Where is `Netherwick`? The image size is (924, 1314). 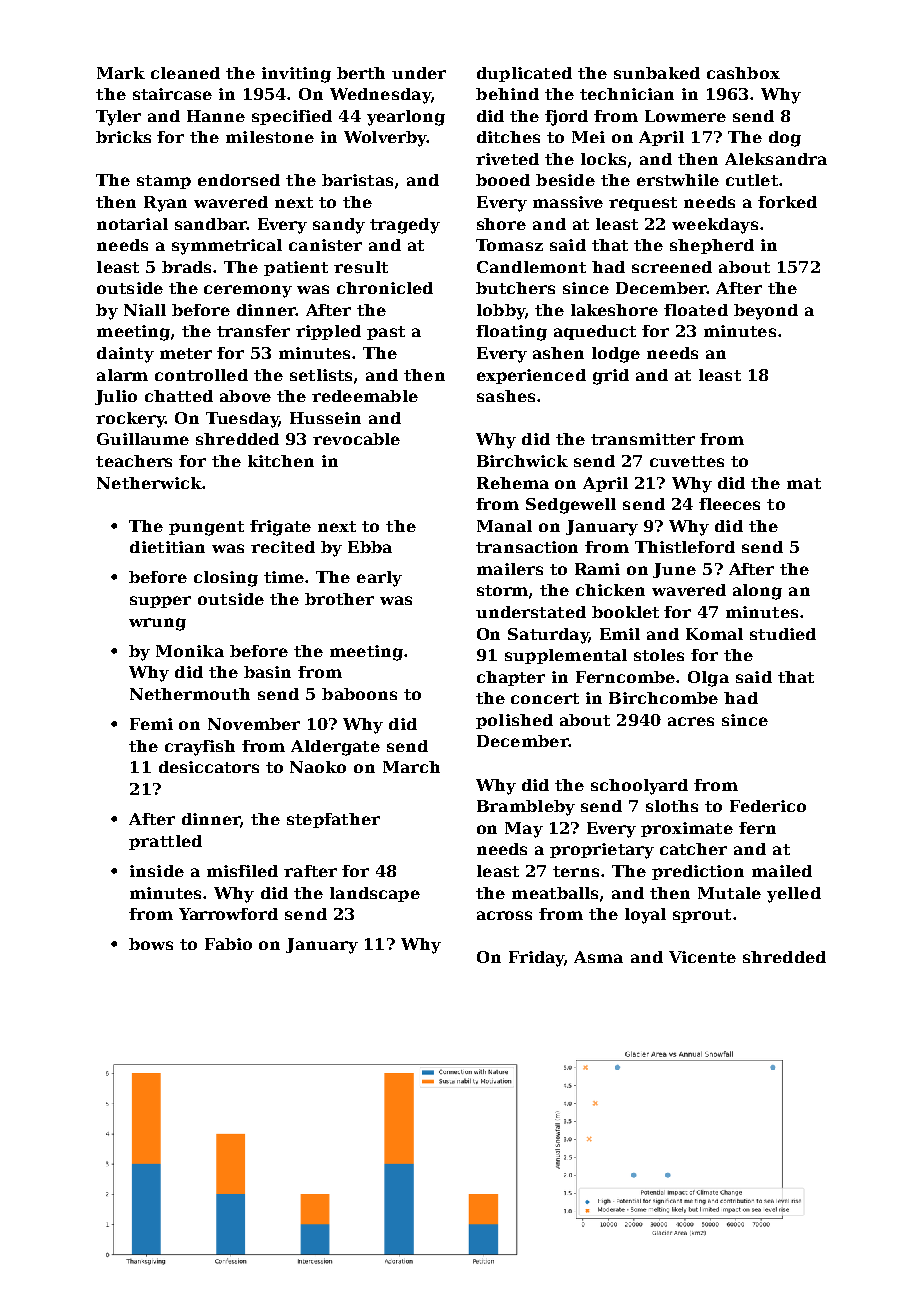 Netherwick is located at coordinates (149, 483).
